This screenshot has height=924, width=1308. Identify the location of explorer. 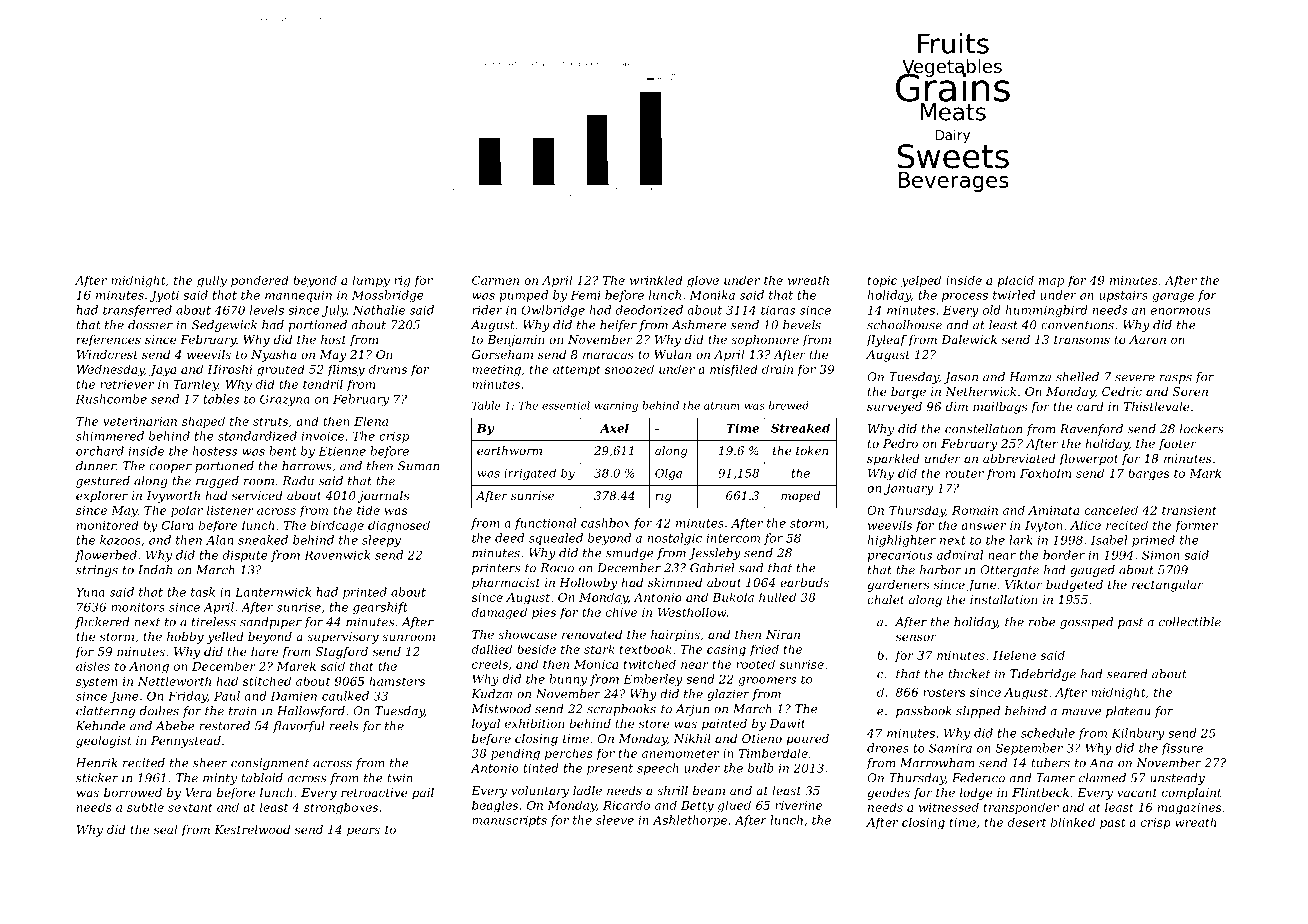
(102, 497).
